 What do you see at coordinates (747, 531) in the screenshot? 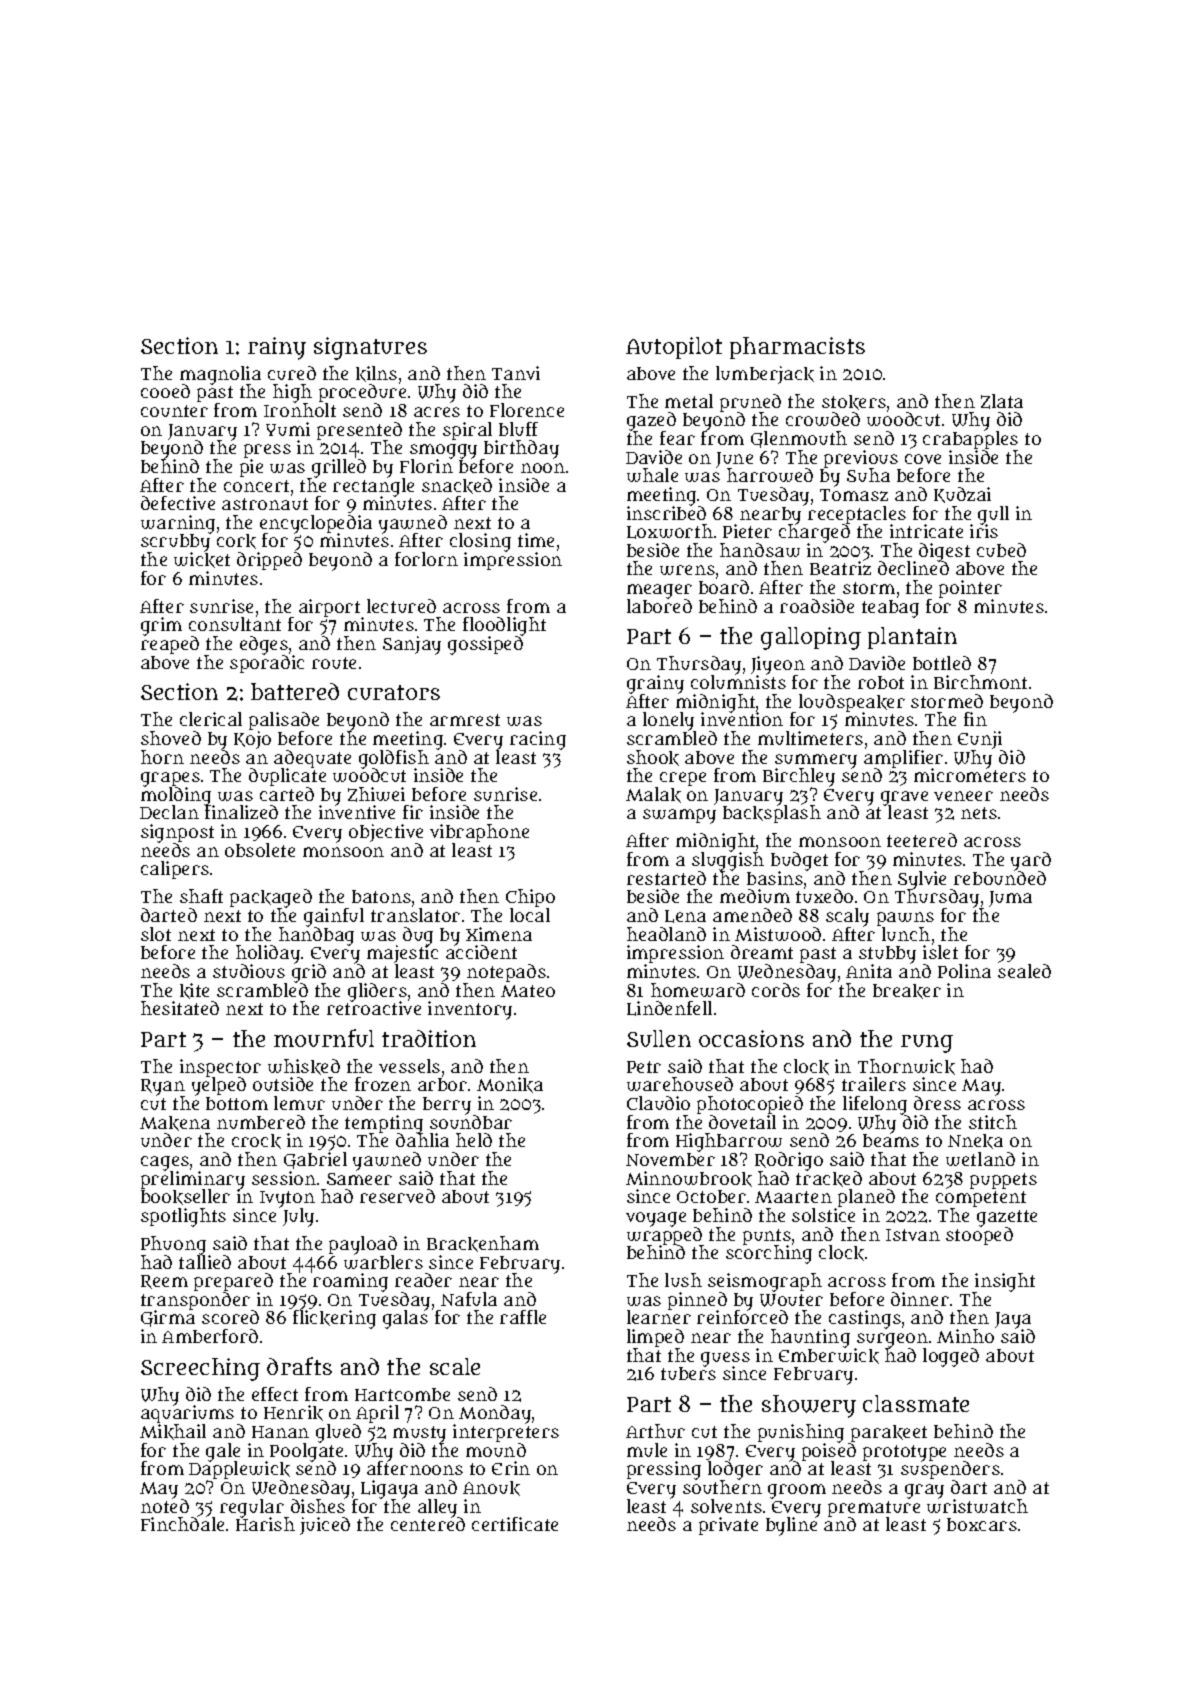
I see `Pieter` at bounding box center [747, 531].
